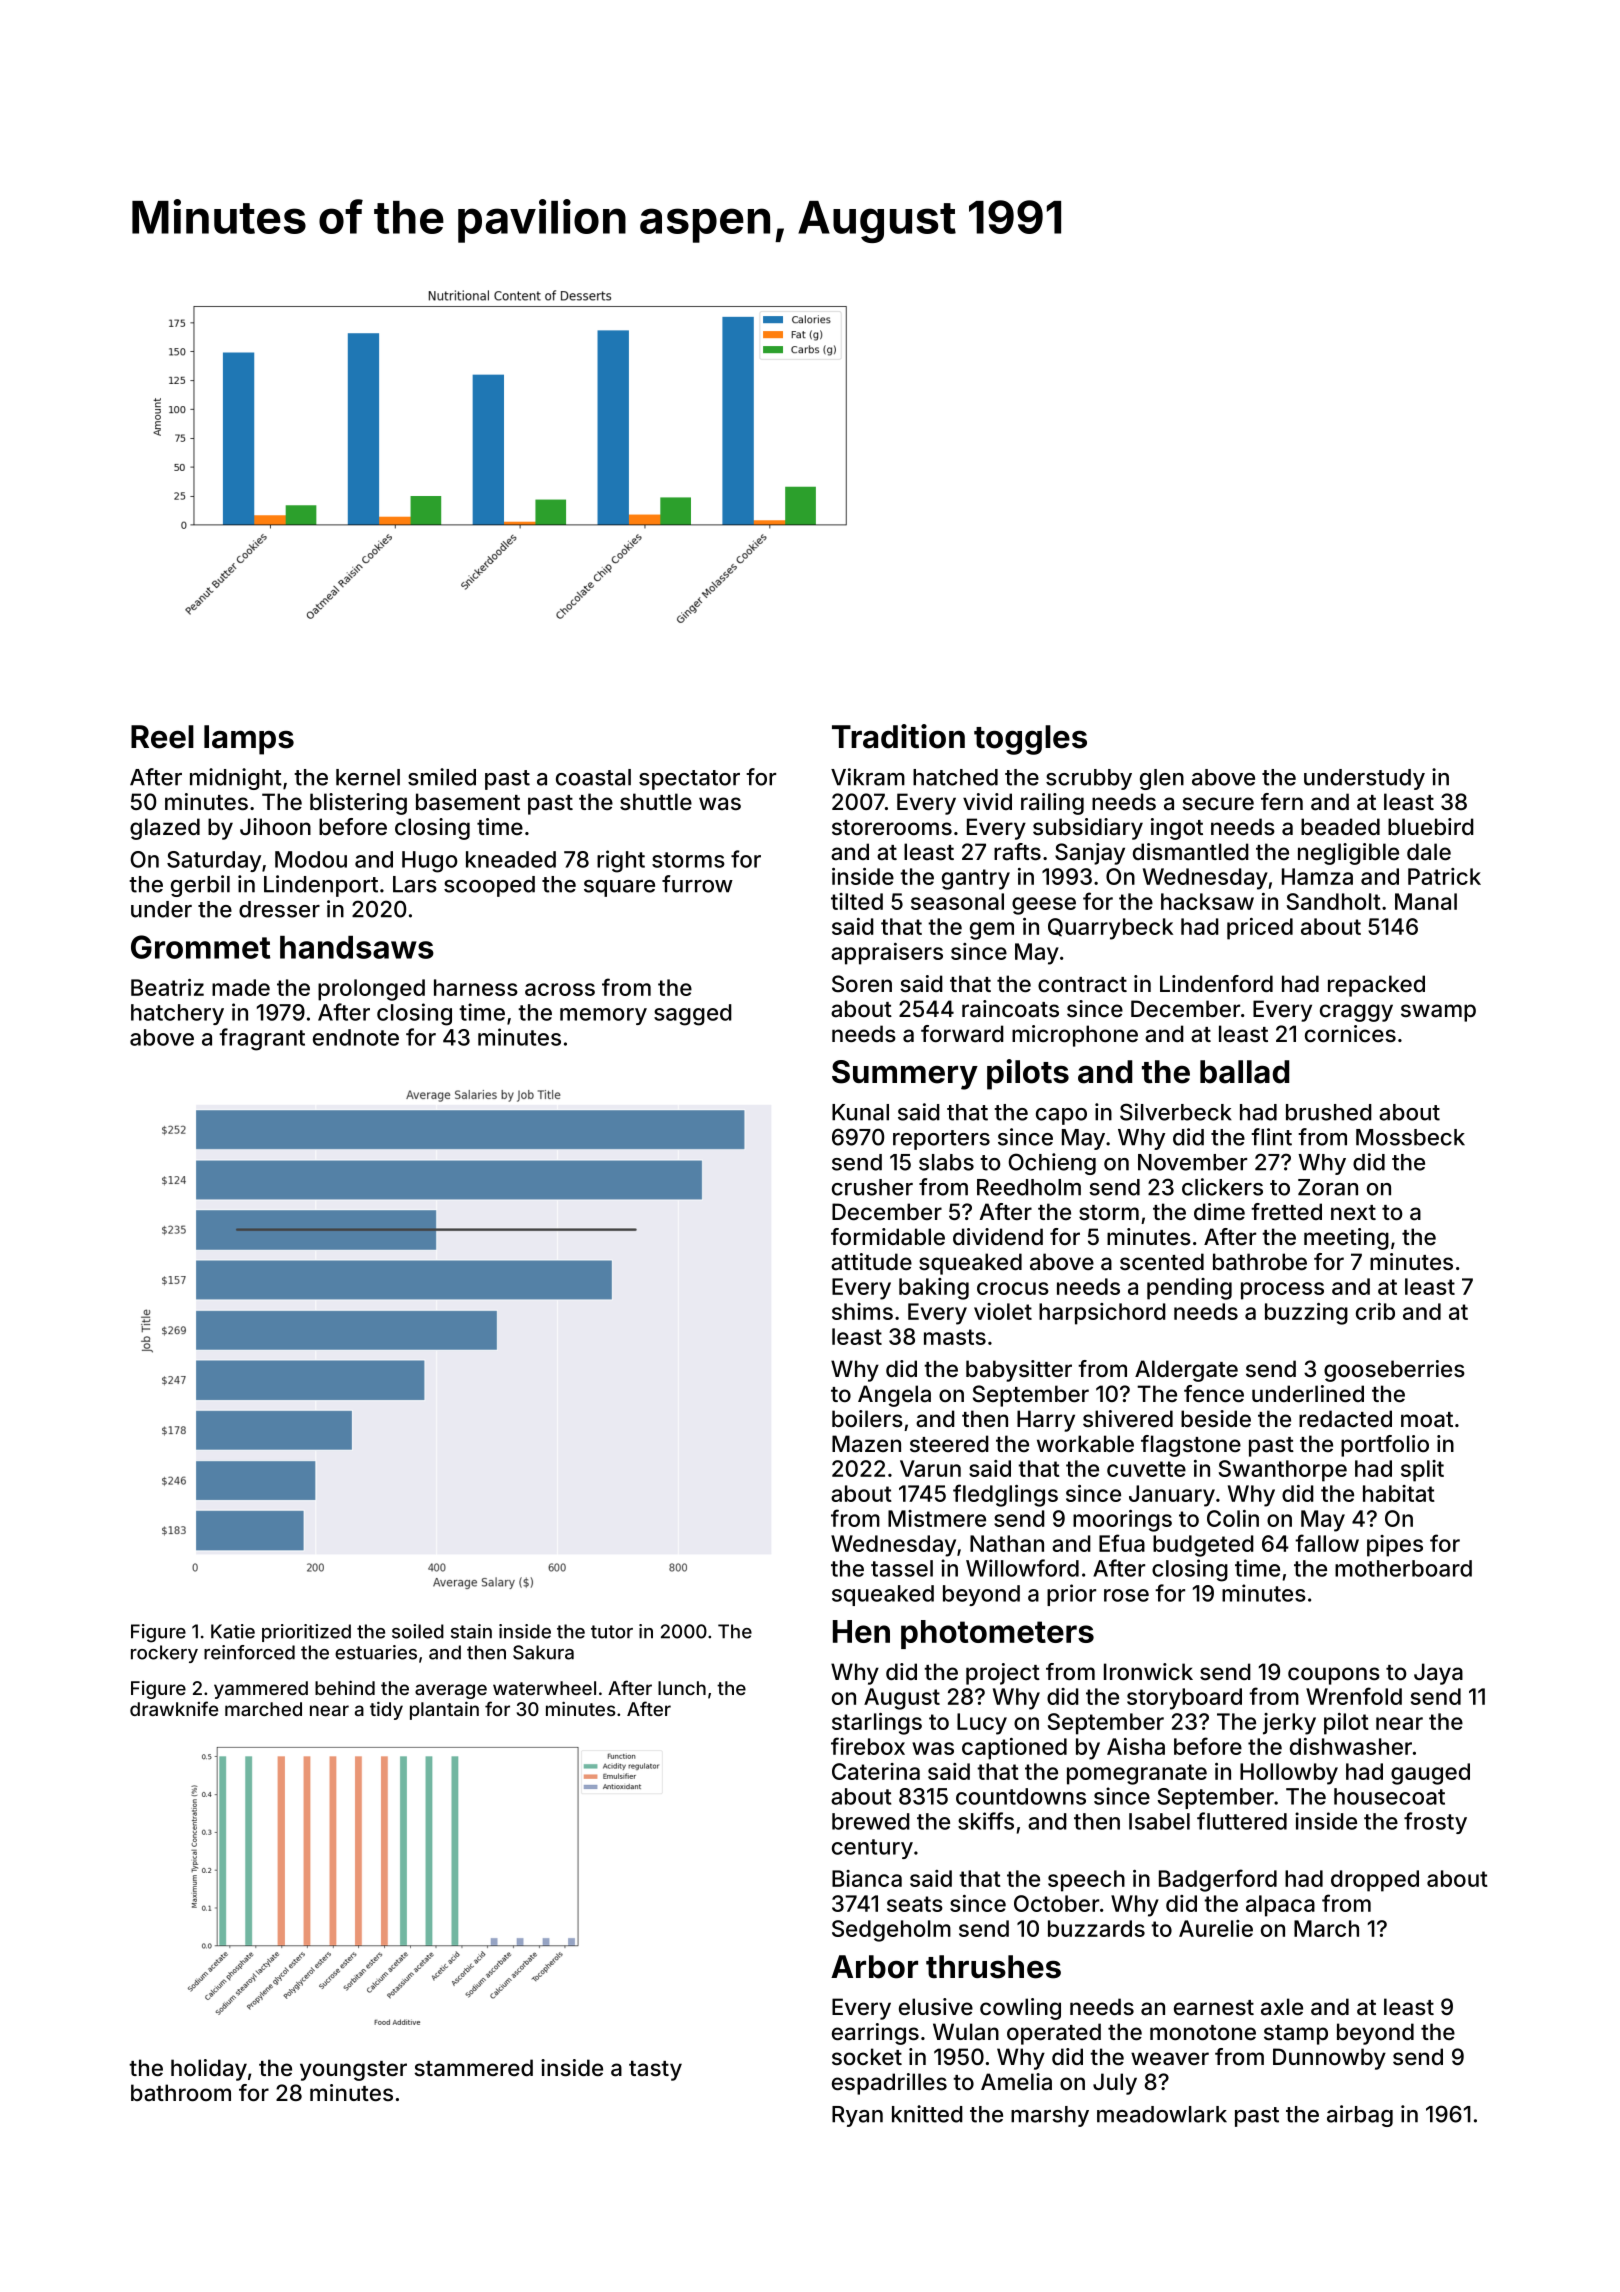 The height and width of the image is (2292, 1620). I want to click on soiled, so click(418, 1631).
